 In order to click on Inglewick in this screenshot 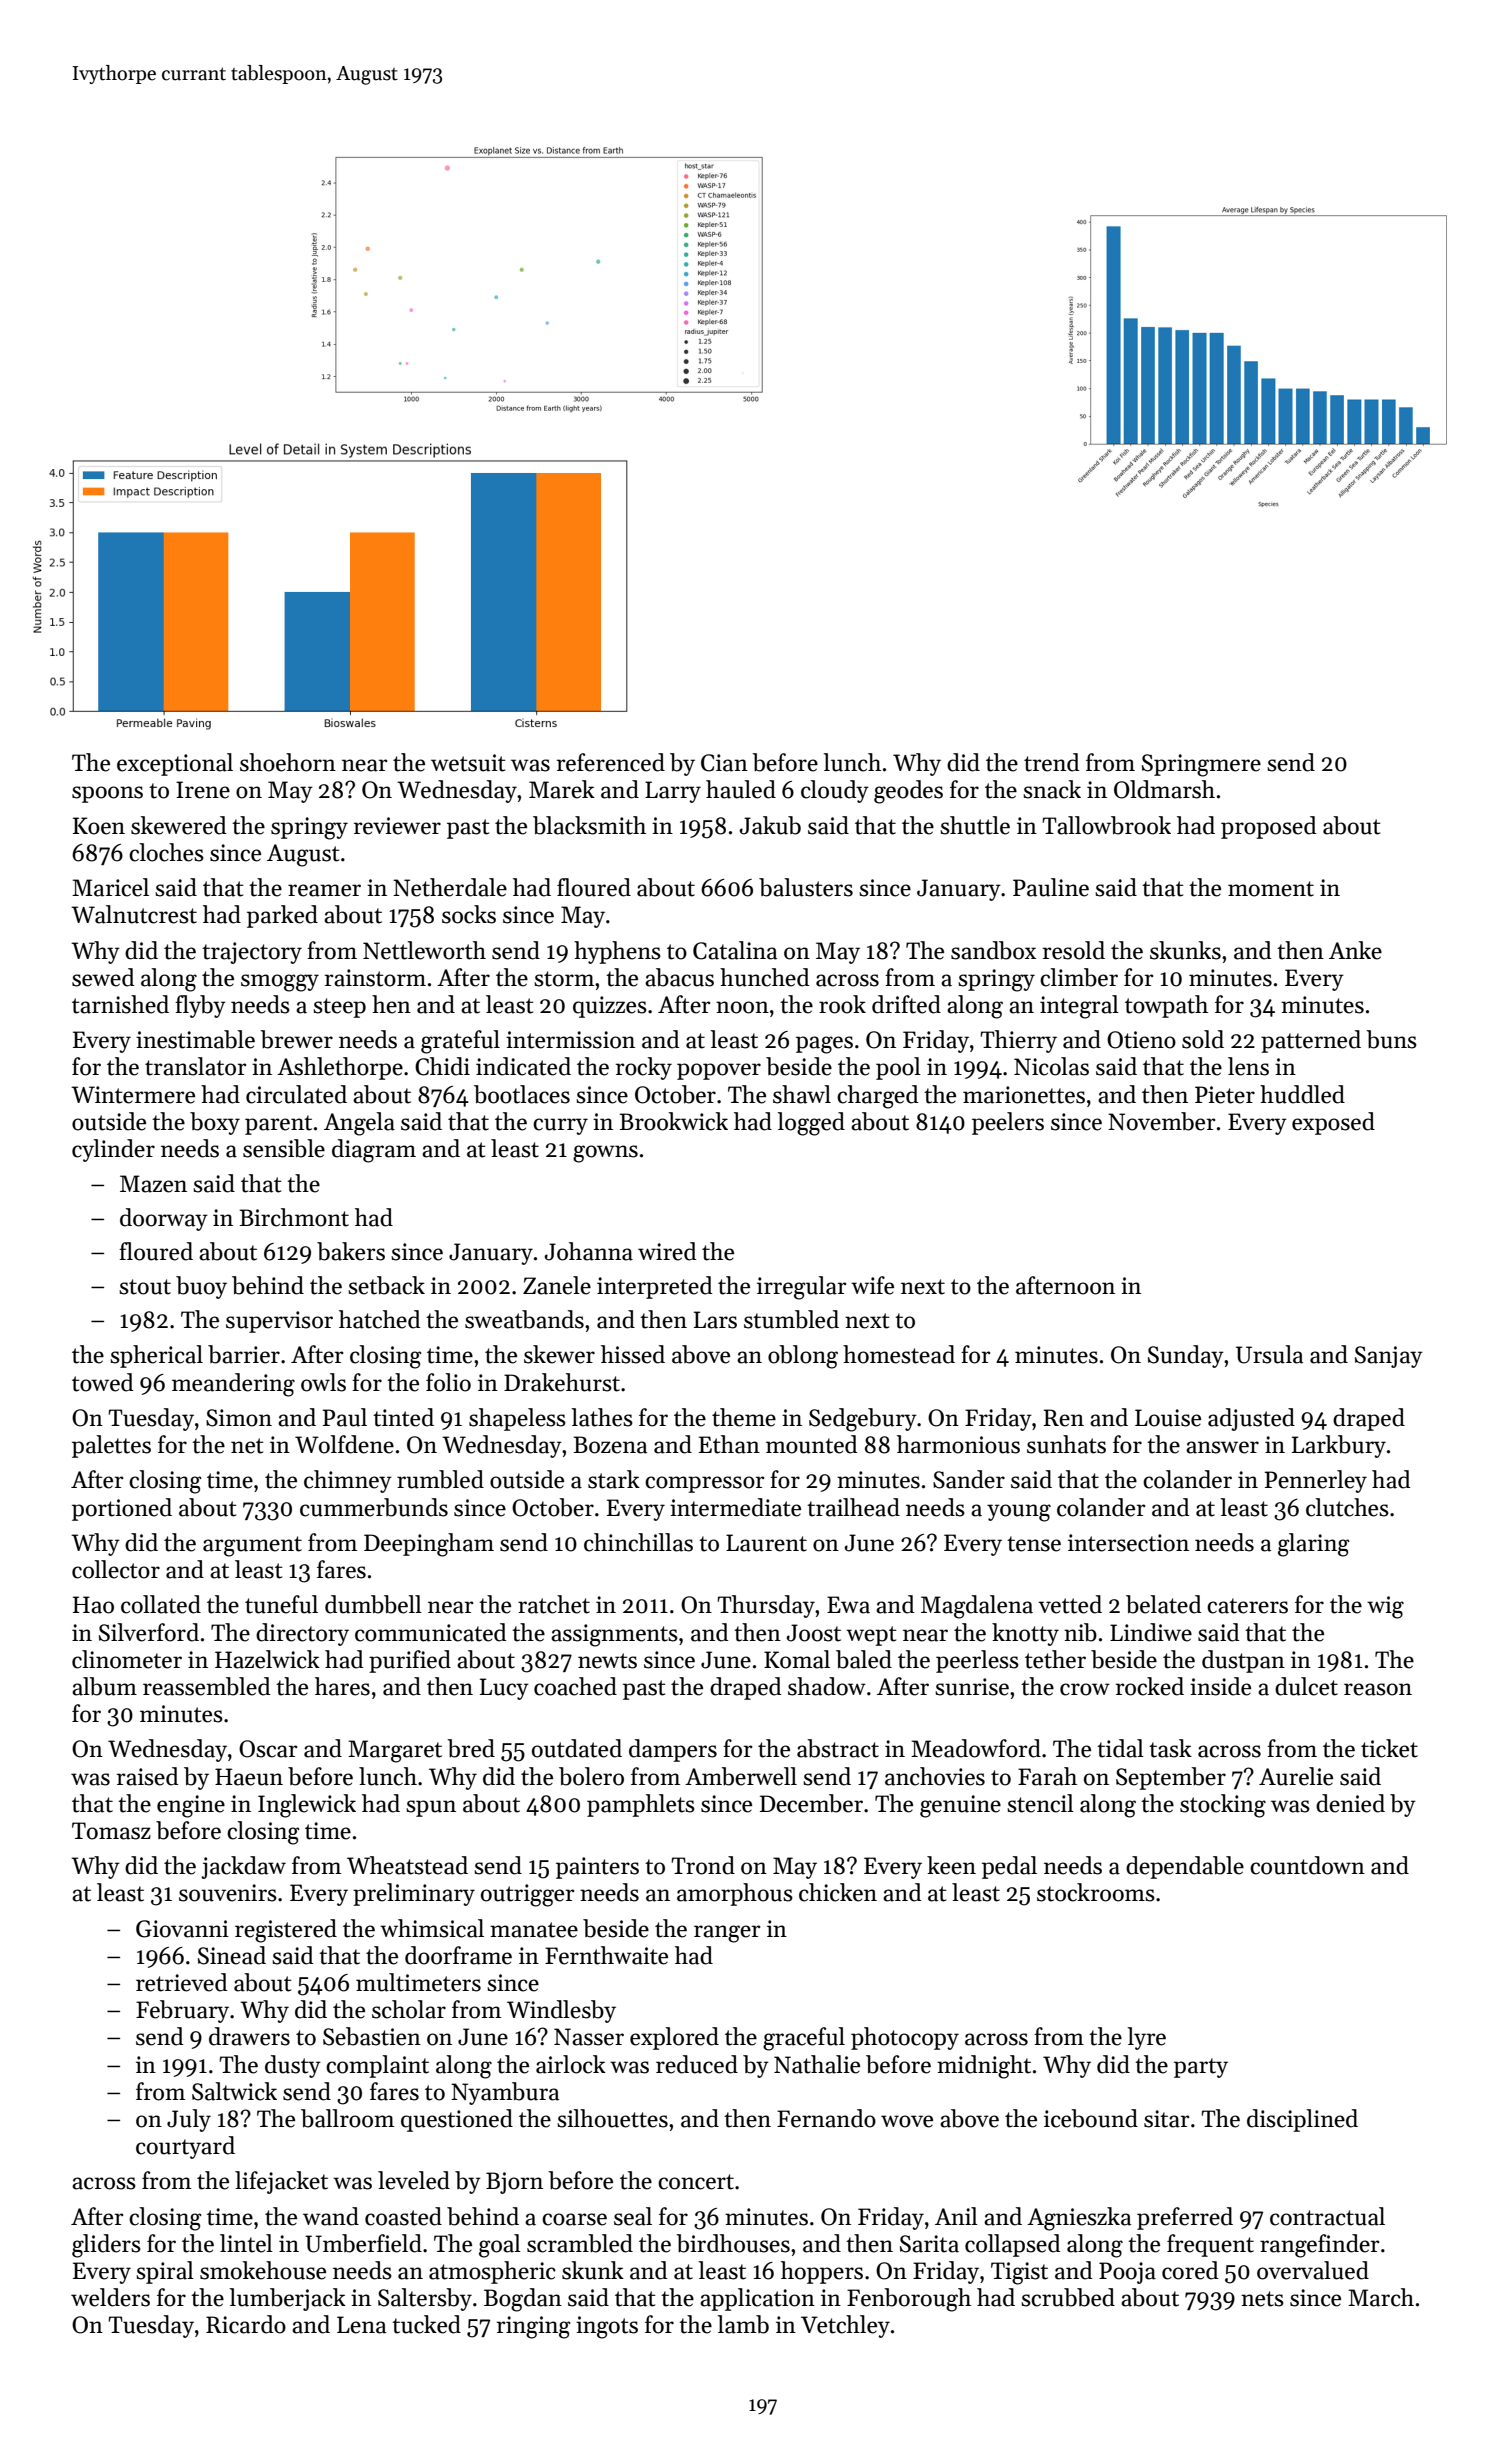, I will do `click(307, 1806)`.
